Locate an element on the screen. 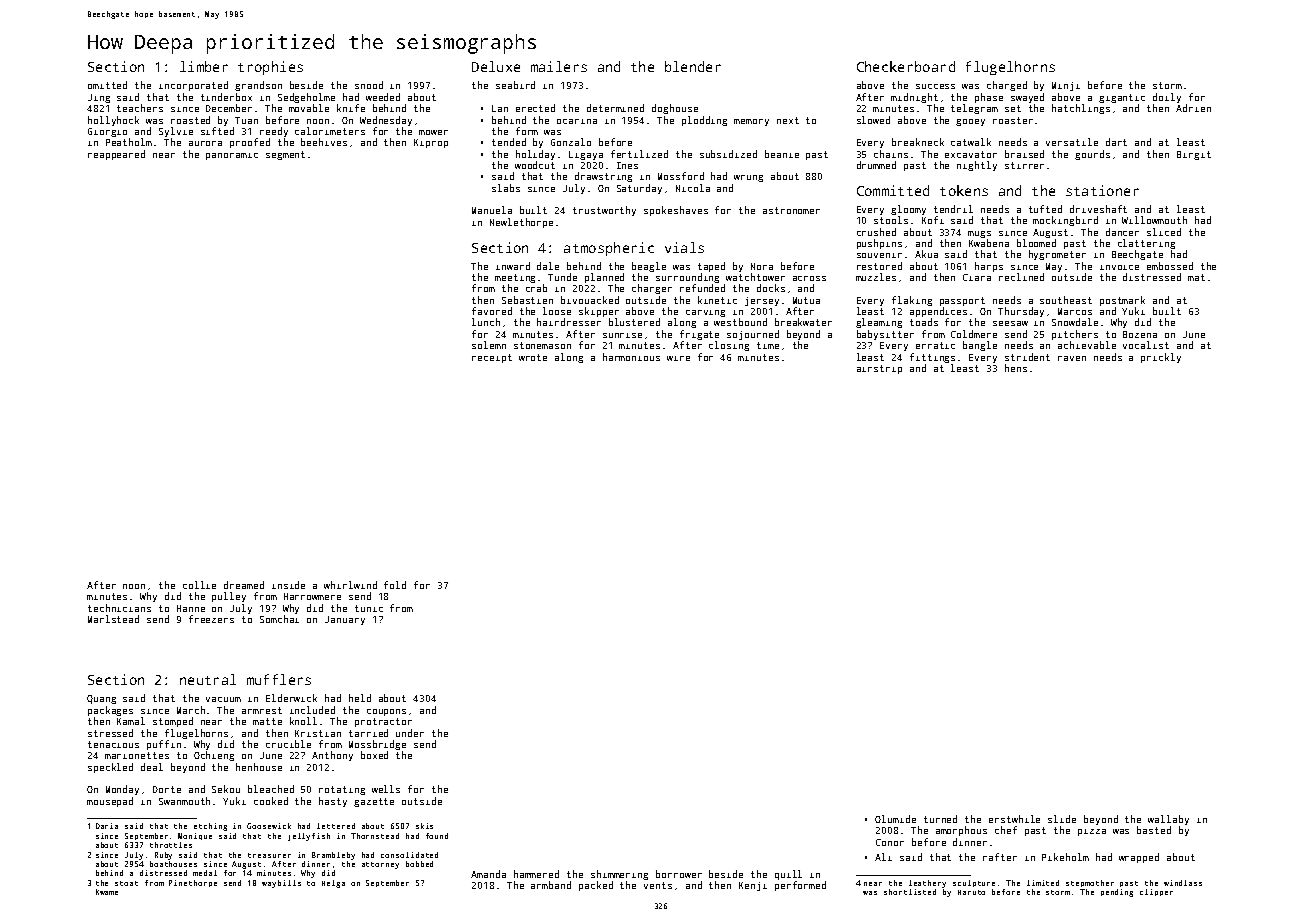 This screenshot has height=924, width=1308. seabird is located at coordinates (515, 85).
